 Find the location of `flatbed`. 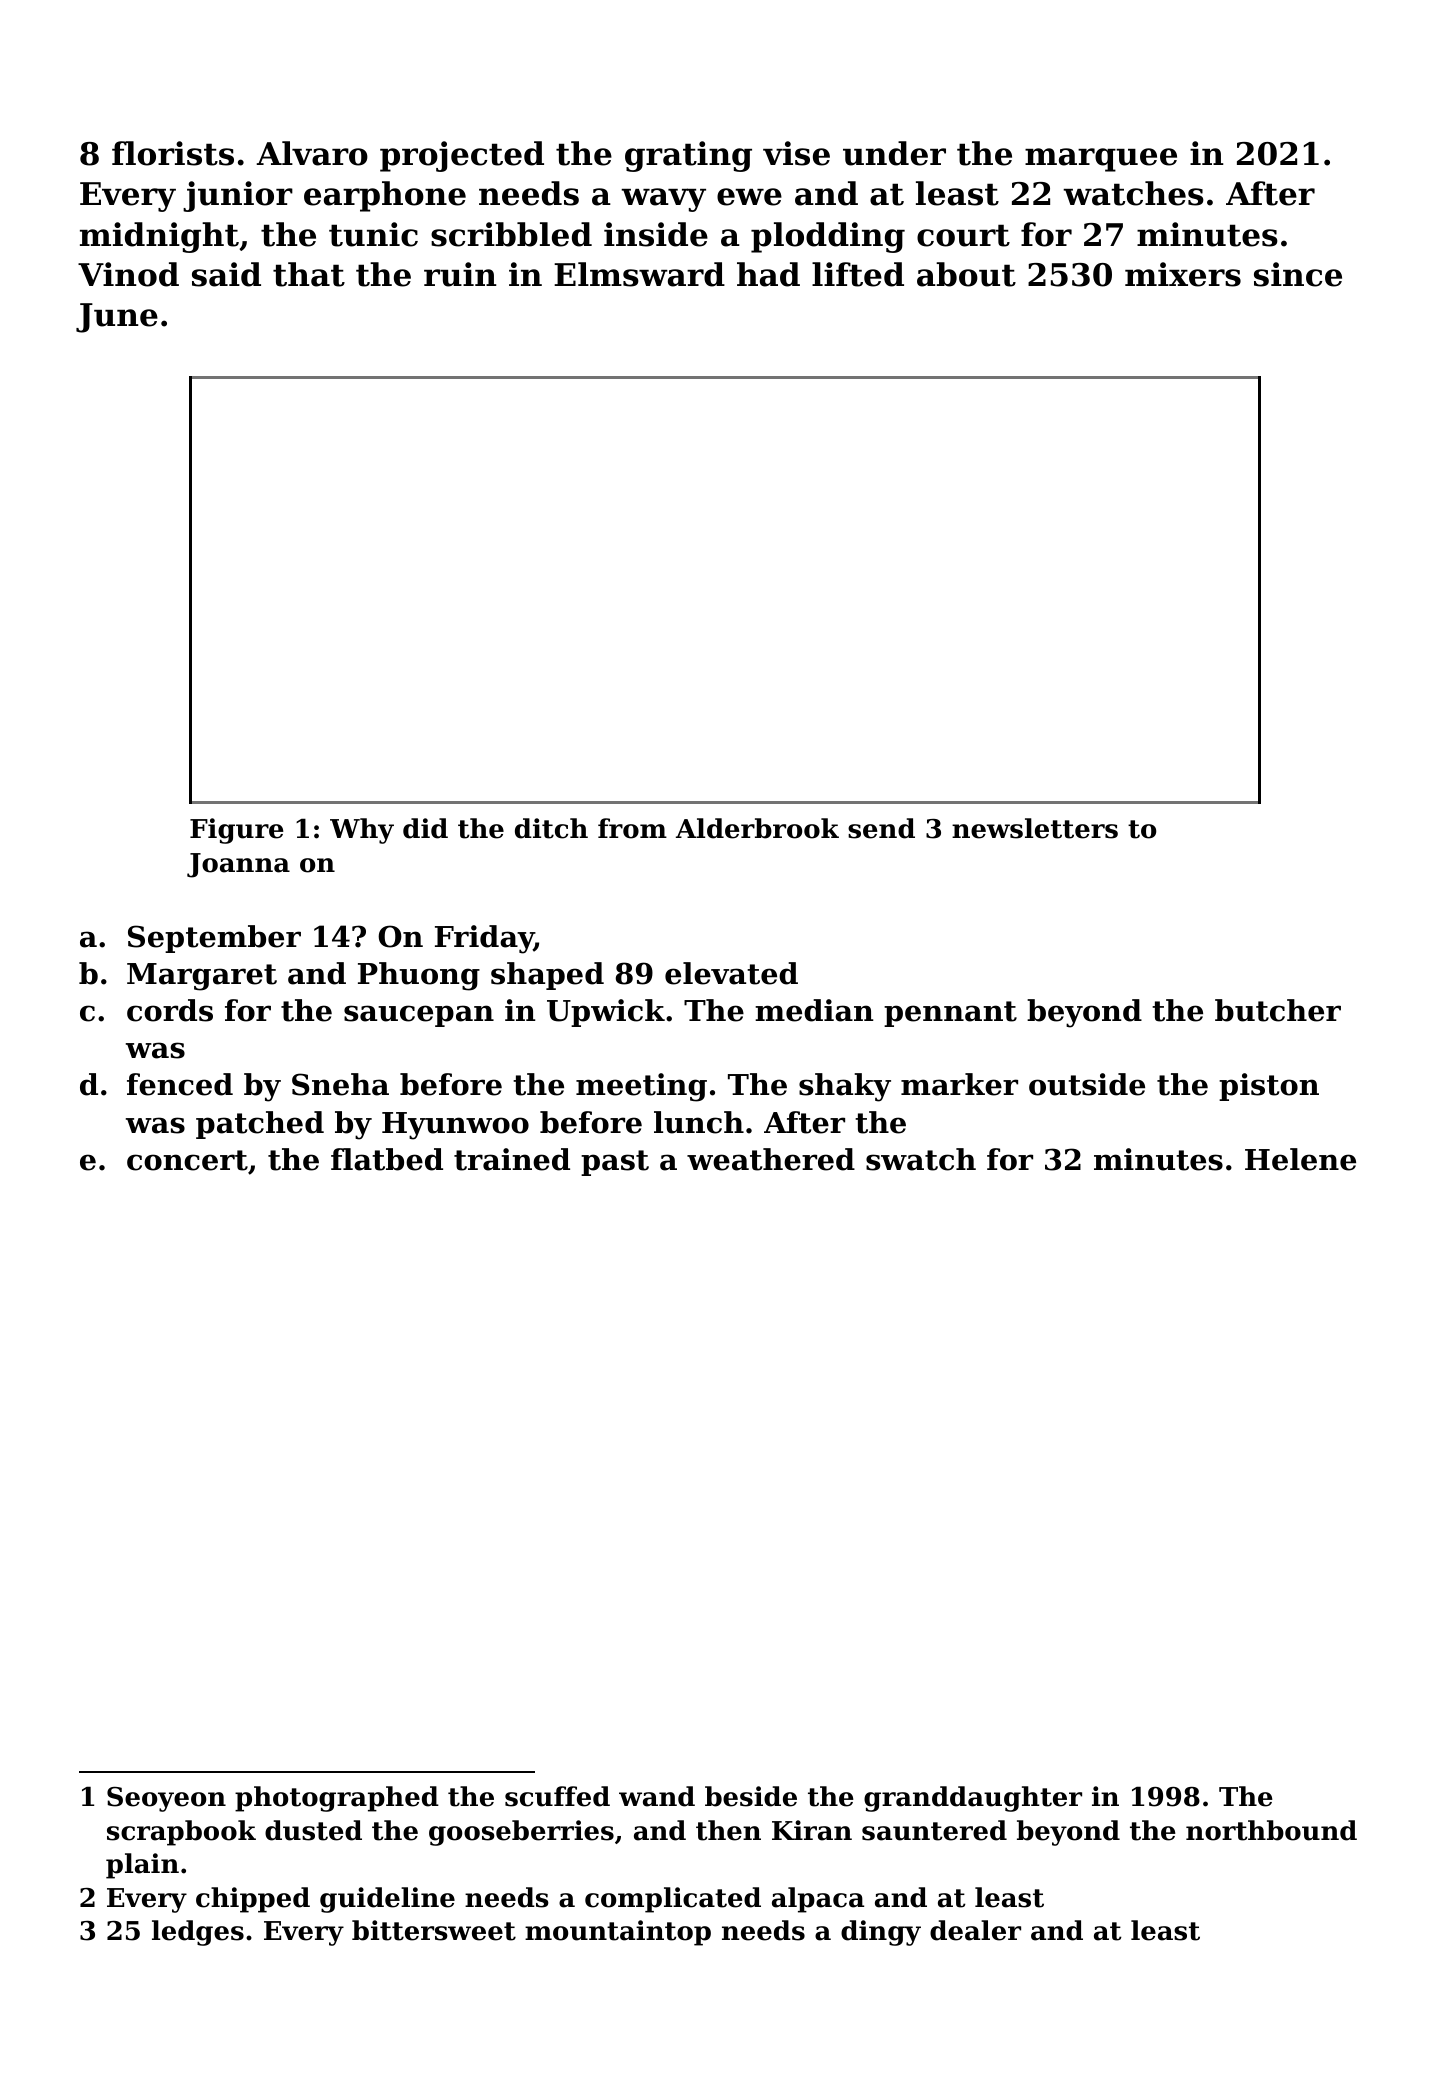

flatbed is located at coordinates (387, 1159).
